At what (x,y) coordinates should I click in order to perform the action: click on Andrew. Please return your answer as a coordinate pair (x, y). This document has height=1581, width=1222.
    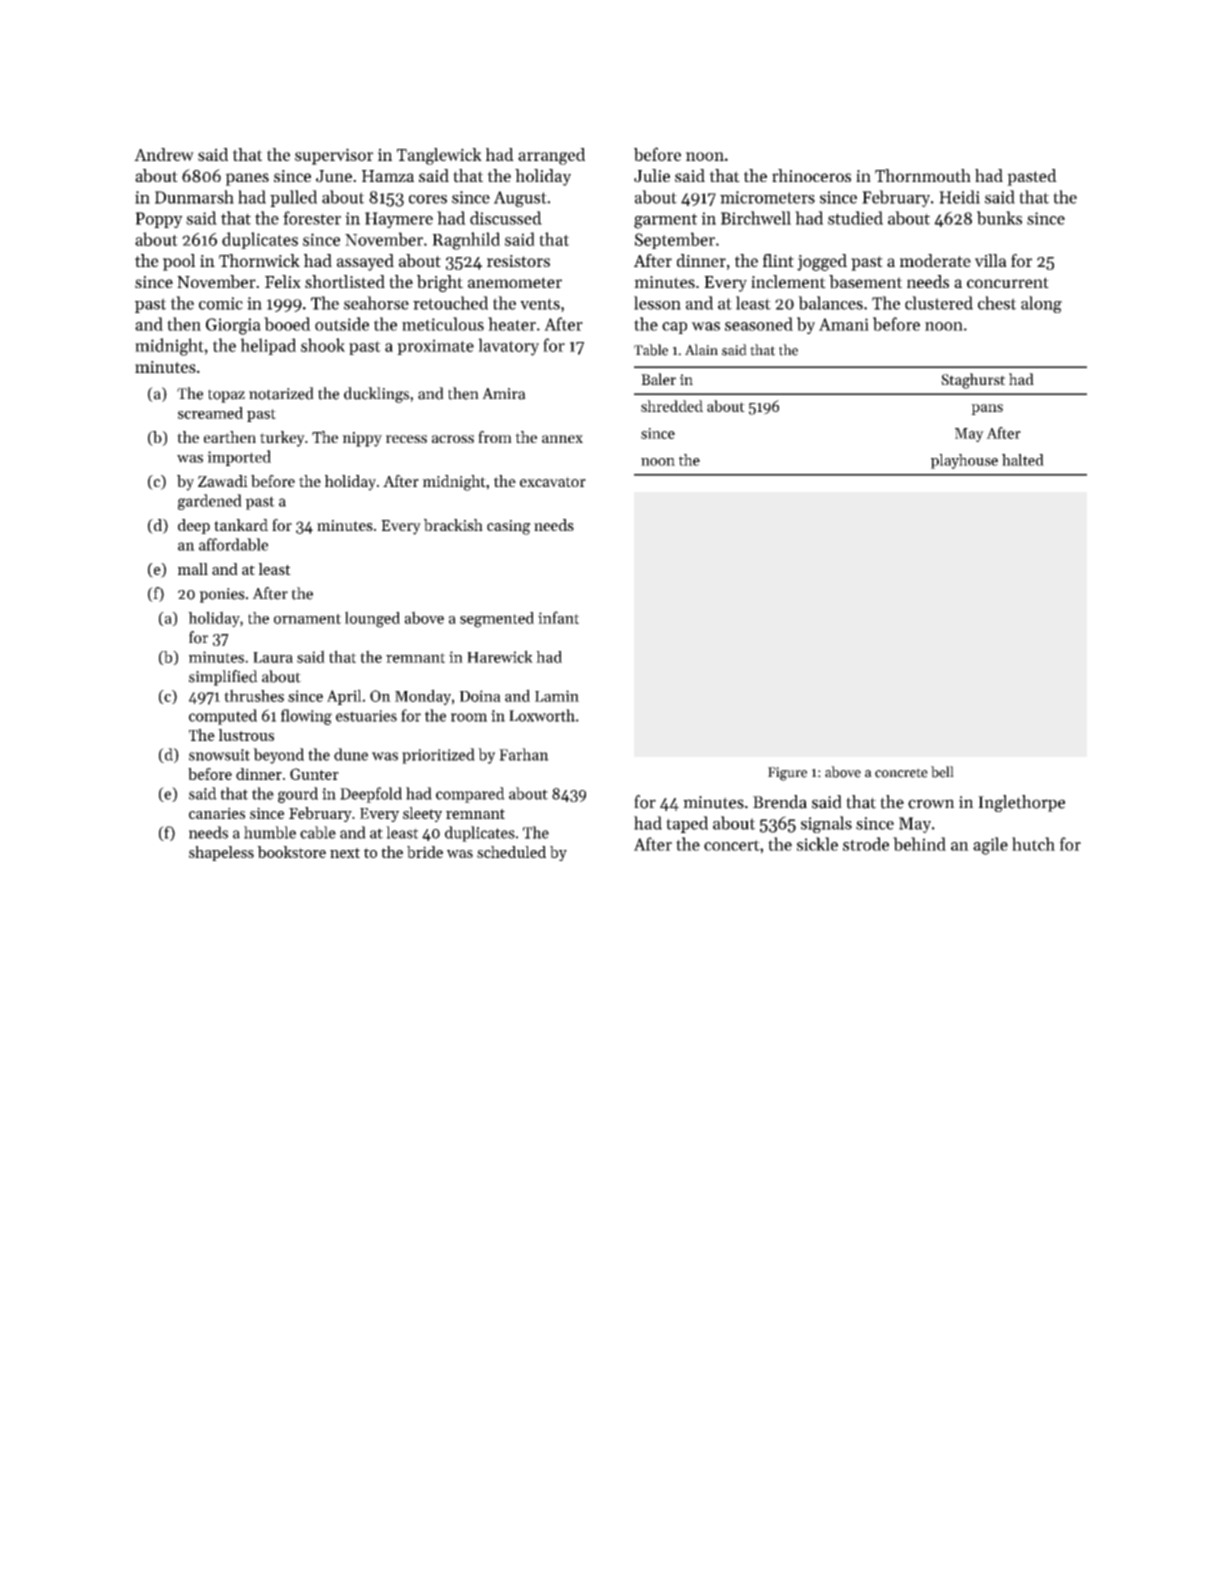
    Looking at the image, I should click on (164, 154).
